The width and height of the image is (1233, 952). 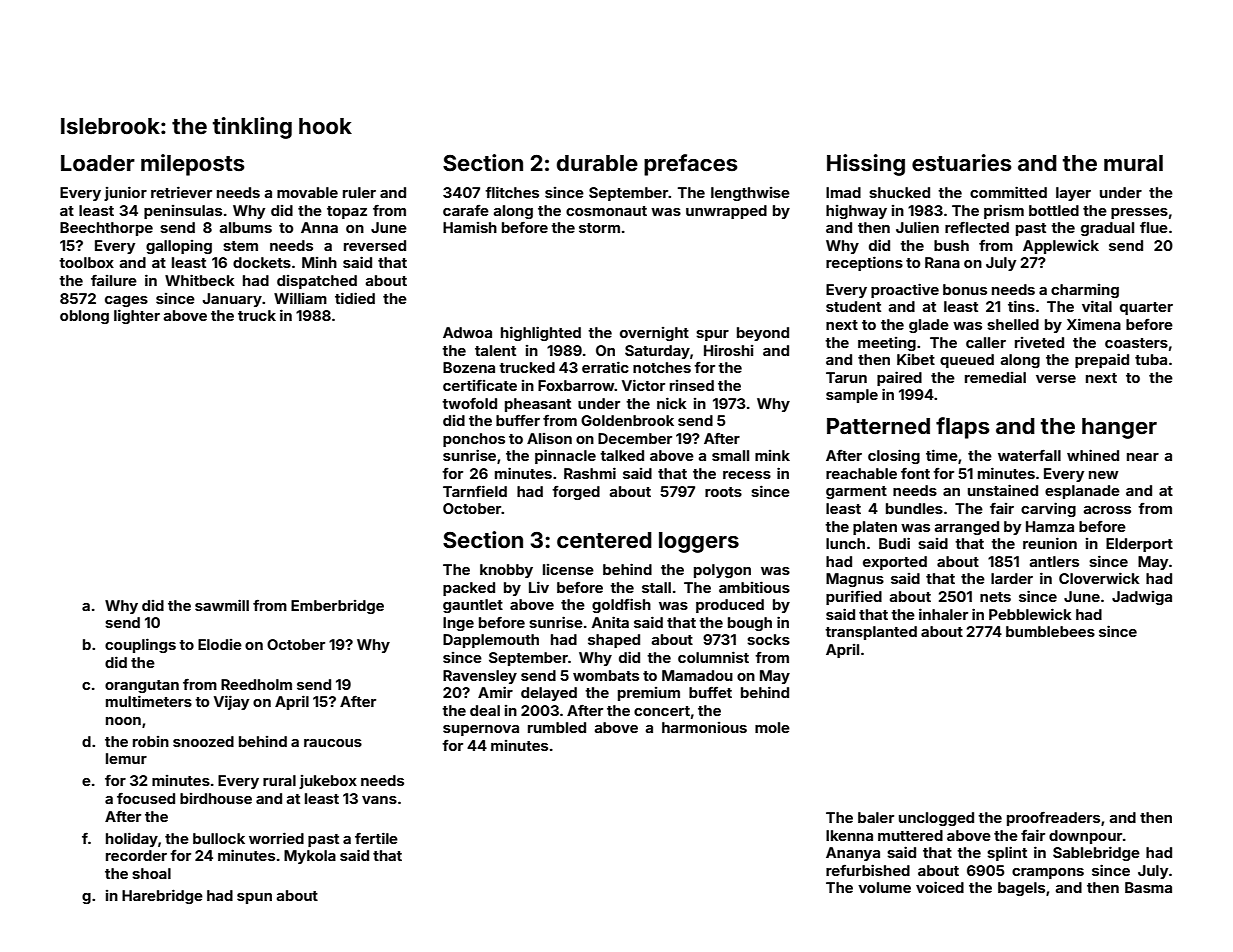 What do you see at coordinates (606, 211) in the image?
I see `cosmonaut` at bounding box center [606, 211].
